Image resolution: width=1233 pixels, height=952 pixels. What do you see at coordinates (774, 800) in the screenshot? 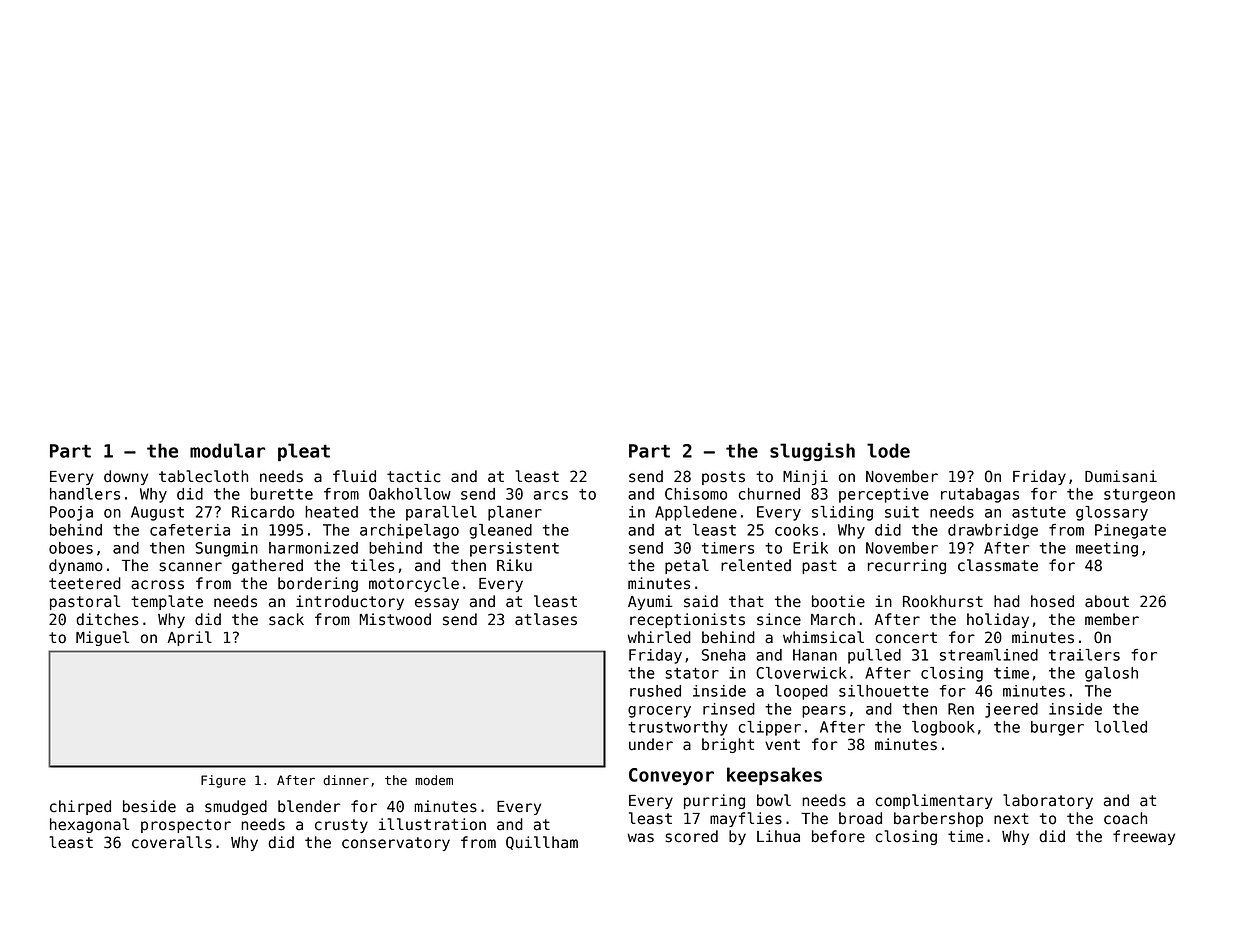
I see `bowl` at bounding box center [774, 800].
